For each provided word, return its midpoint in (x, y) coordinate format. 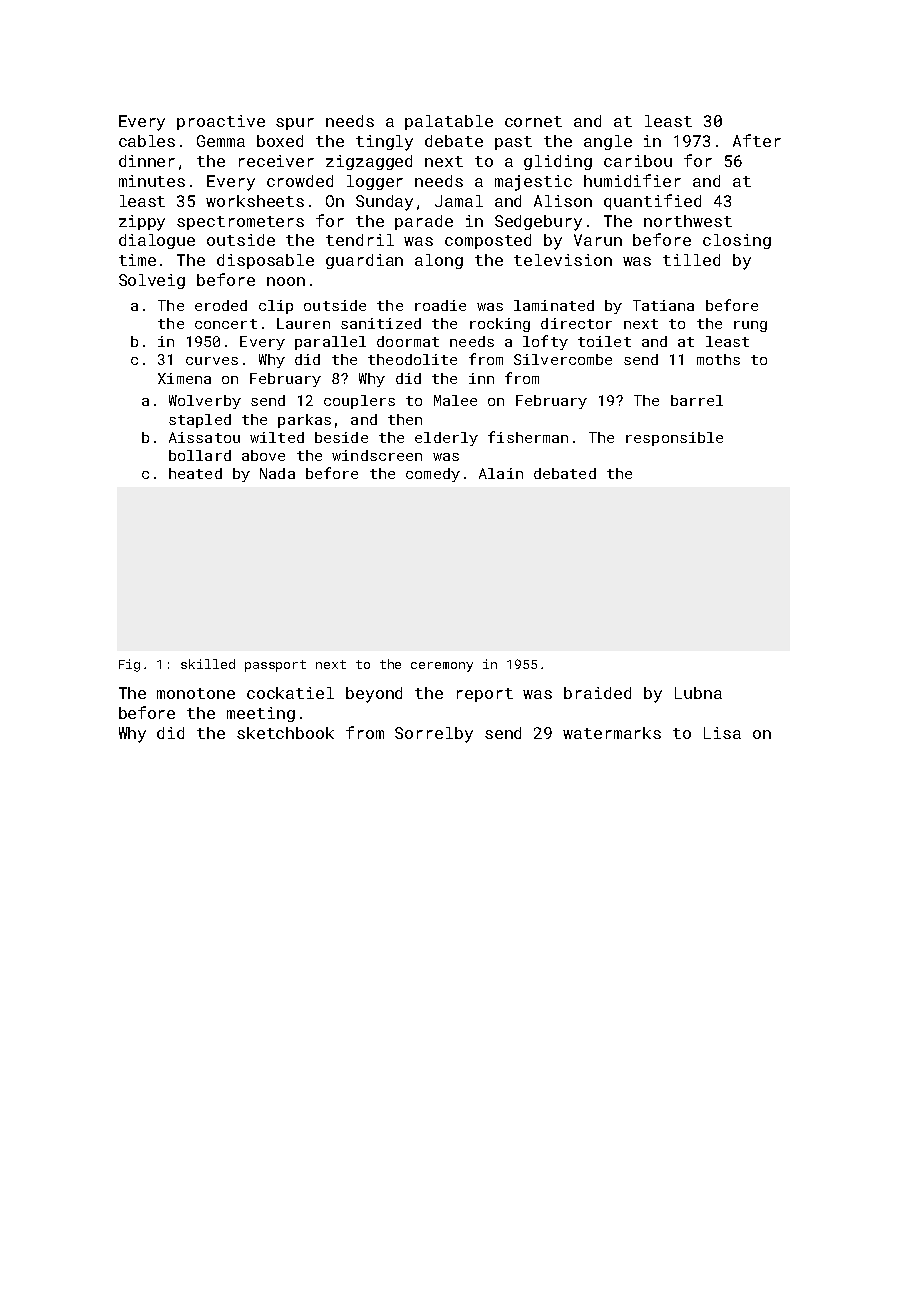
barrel (697, 400)
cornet (533, 121)
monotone (196, 693)
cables (147, 141)
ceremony (442, 667)
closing (737, 241)
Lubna (698, 693)
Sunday (384, 203)
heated (195, 473)
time (137, 260)
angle (608, 142)
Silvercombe (563, 359)
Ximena (184, 378)
